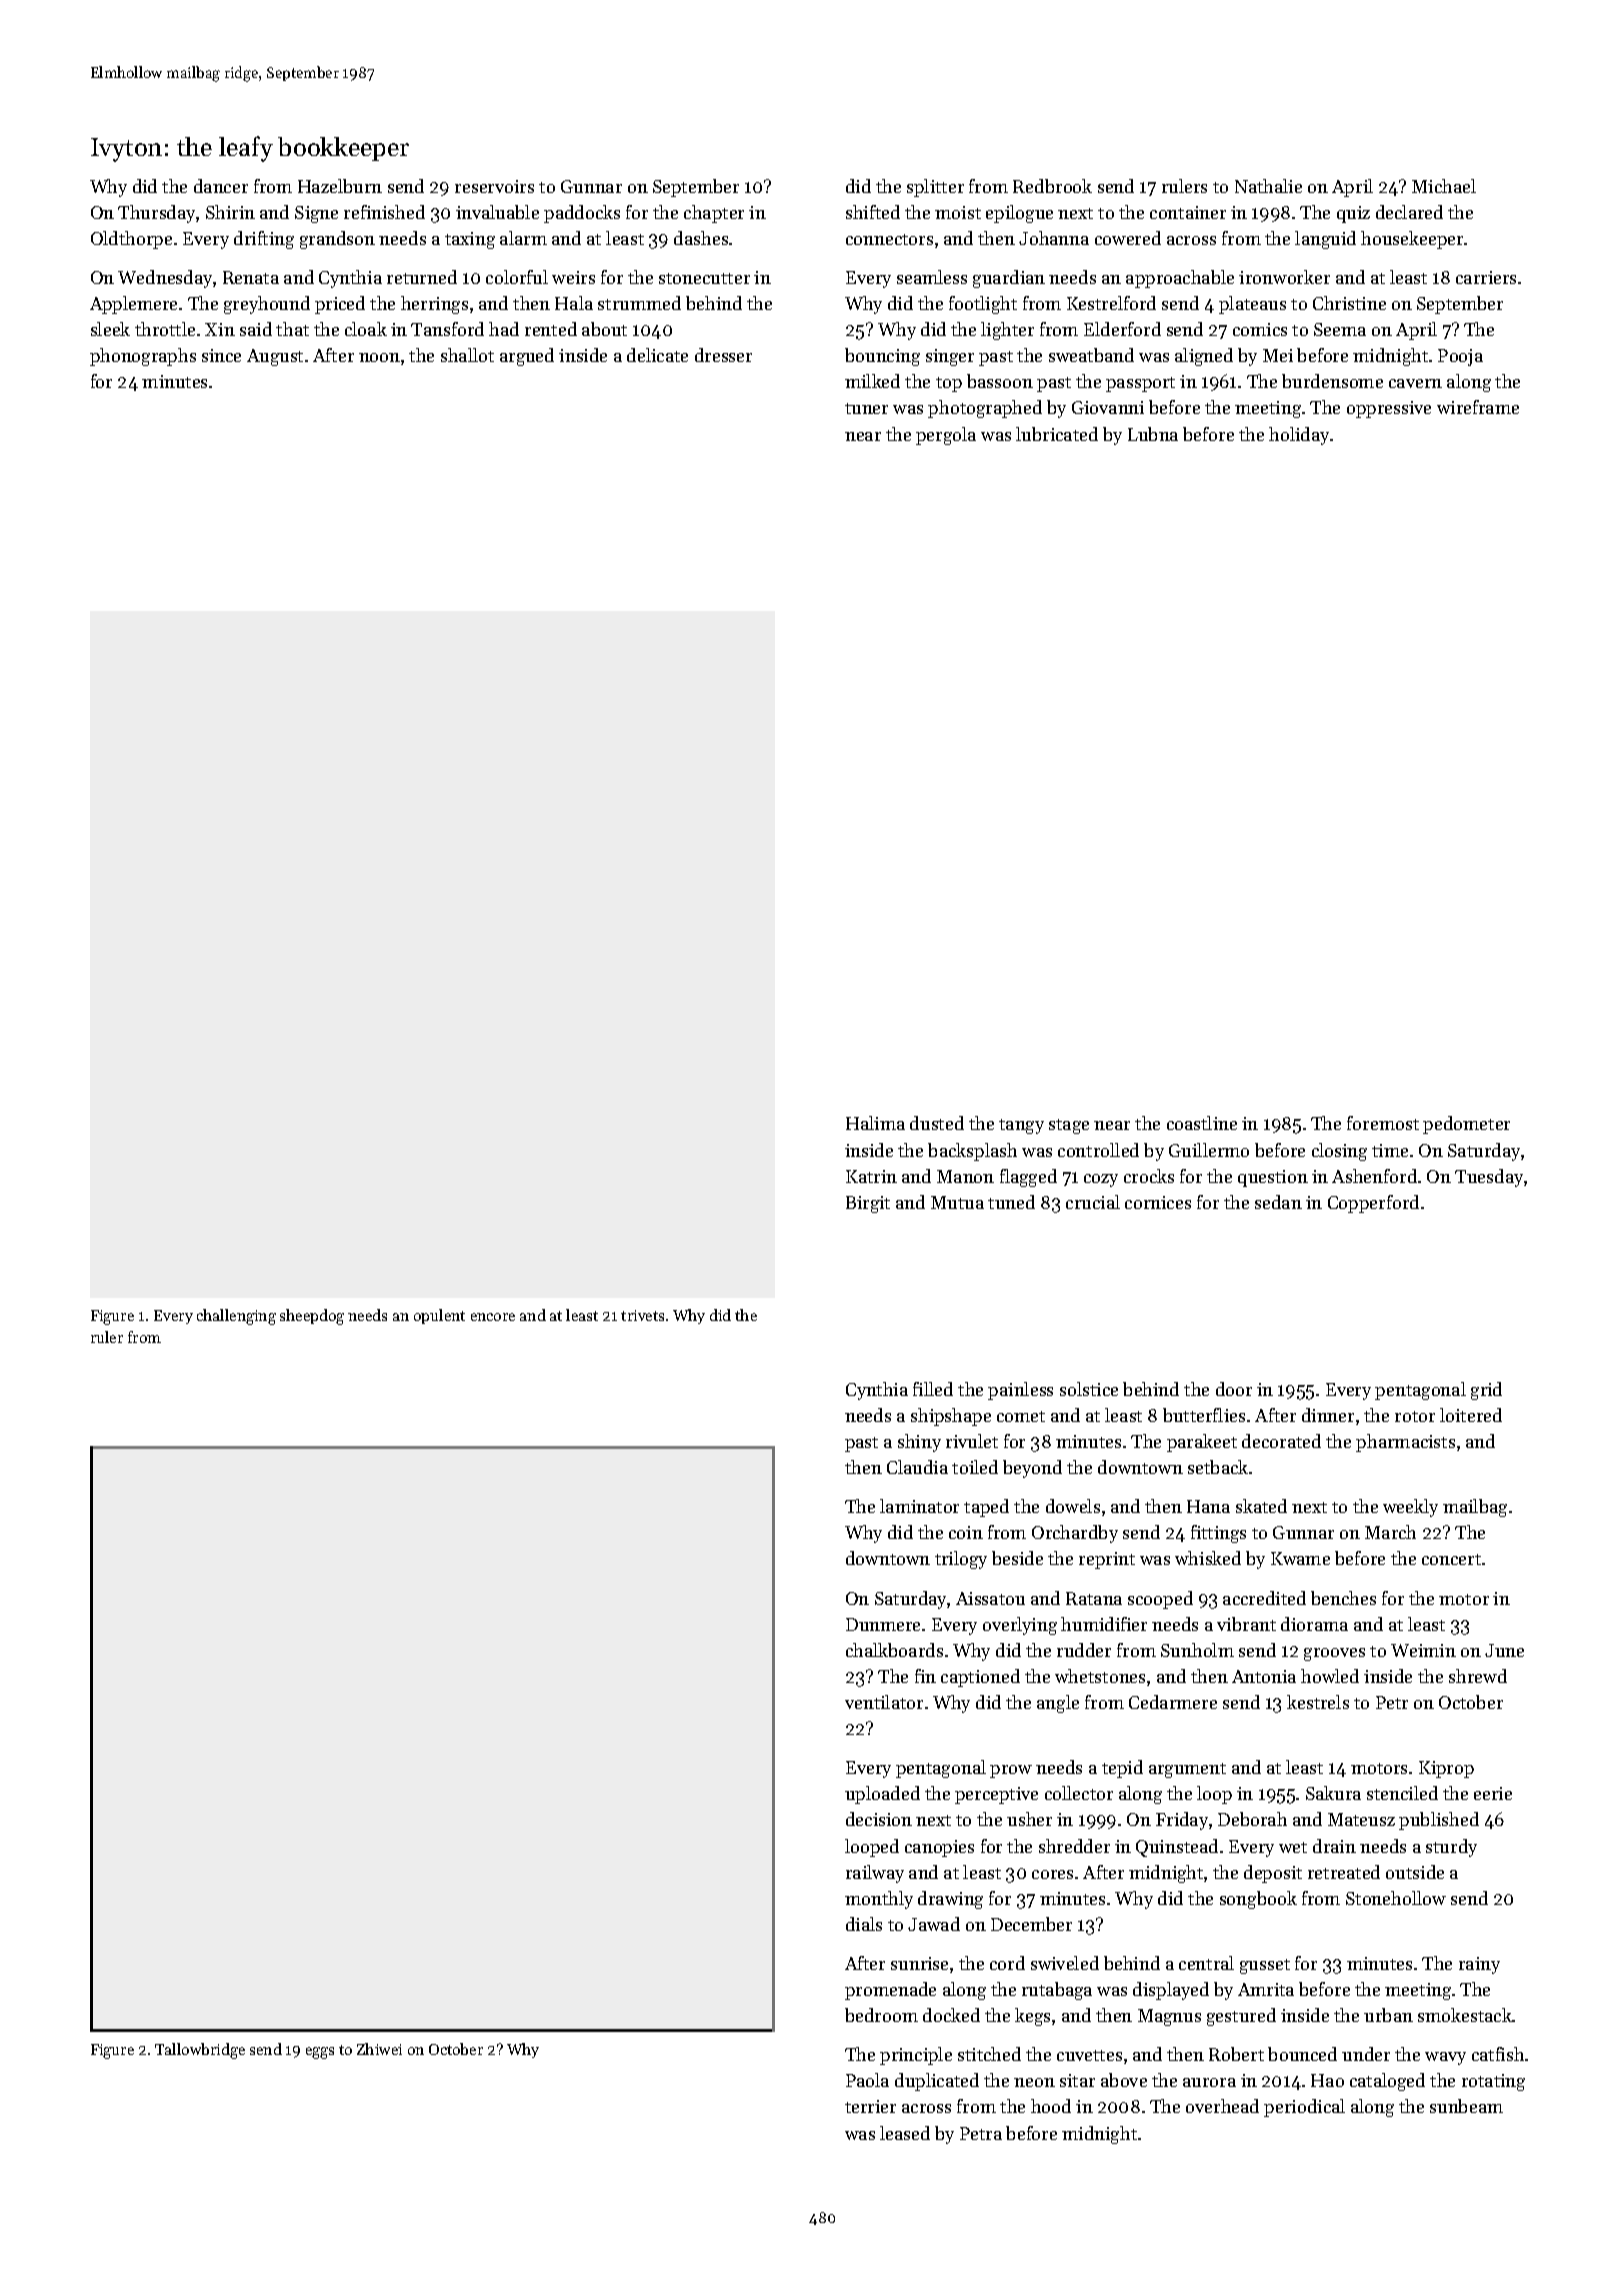 This document has height=2292, width=1620. What do you see at coordinates (1057, 434) in the document?
I see `lubricated` at bounding box center [1057, 434].
